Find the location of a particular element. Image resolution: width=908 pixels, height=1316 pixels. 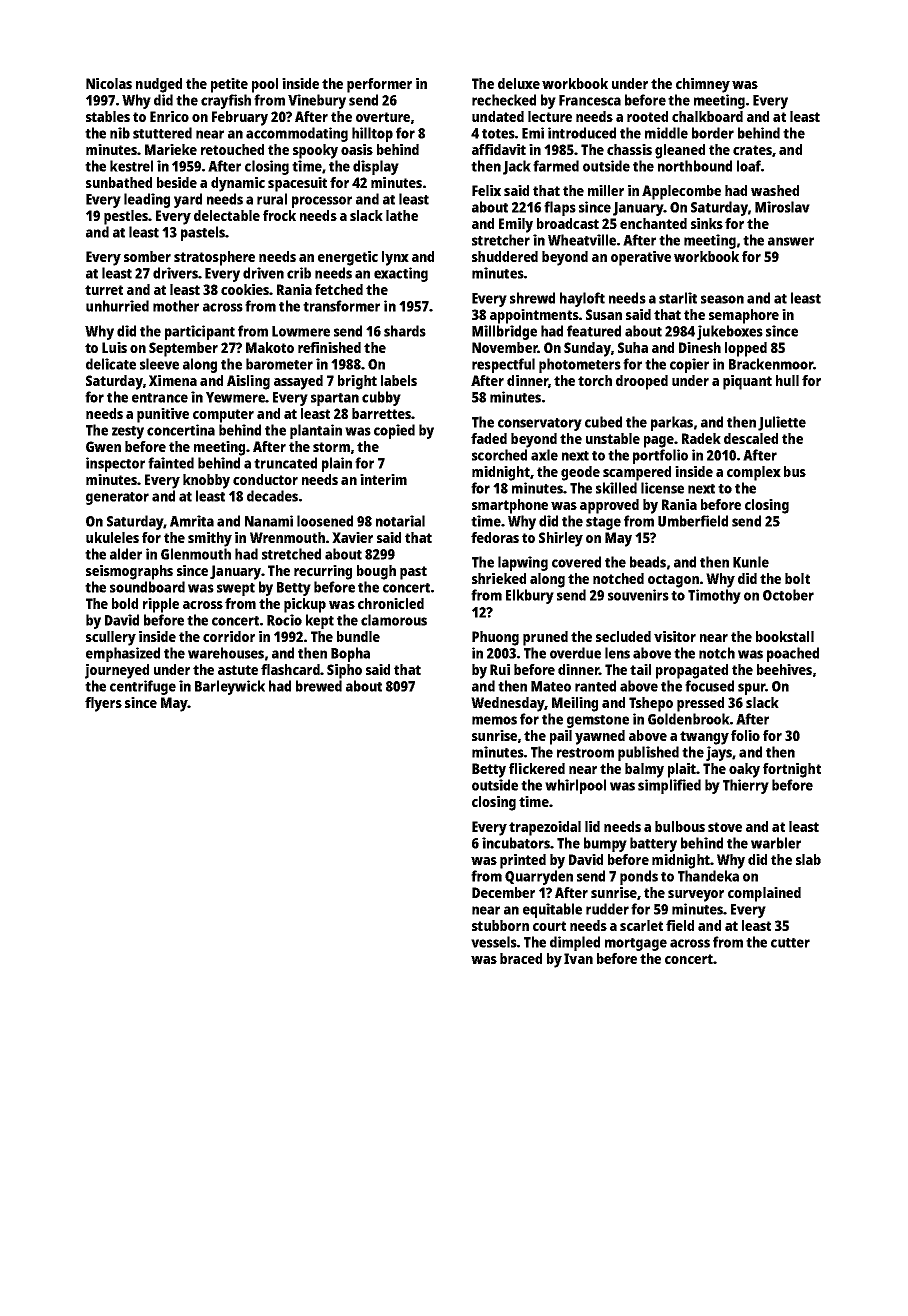

petite is located at coordinates (229, 85).
